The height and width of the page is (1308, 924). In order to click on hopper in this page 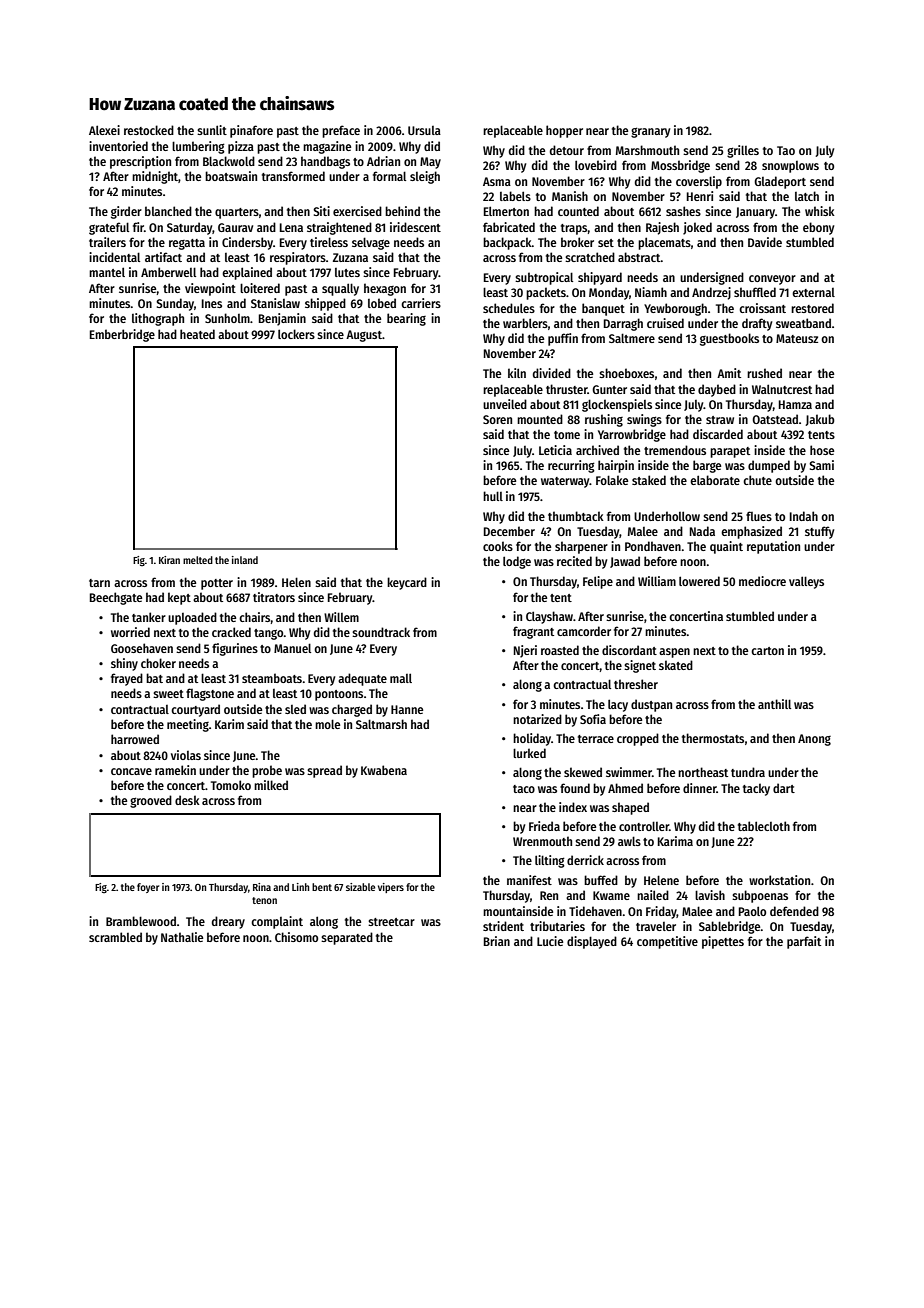, I will do `click(564, 131)`.
